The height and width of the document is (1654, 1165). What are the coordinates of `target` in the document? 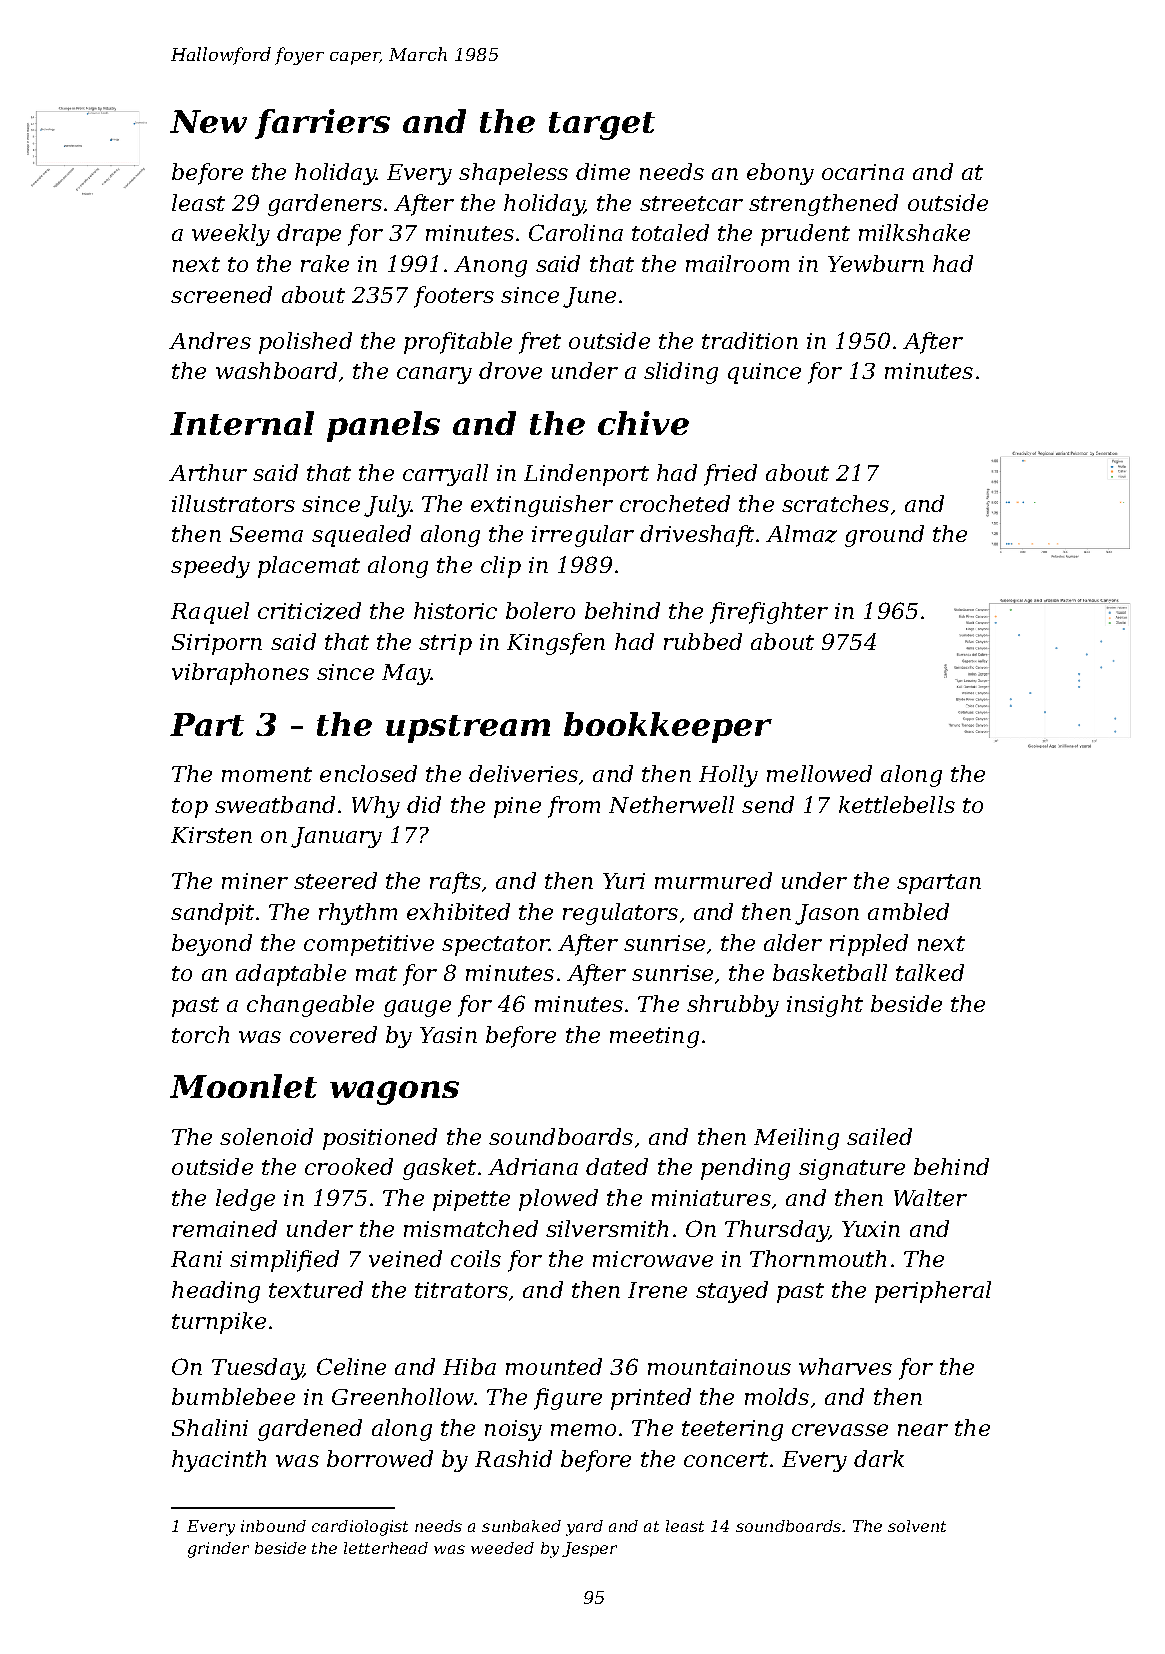 It's located at (602, 126).
